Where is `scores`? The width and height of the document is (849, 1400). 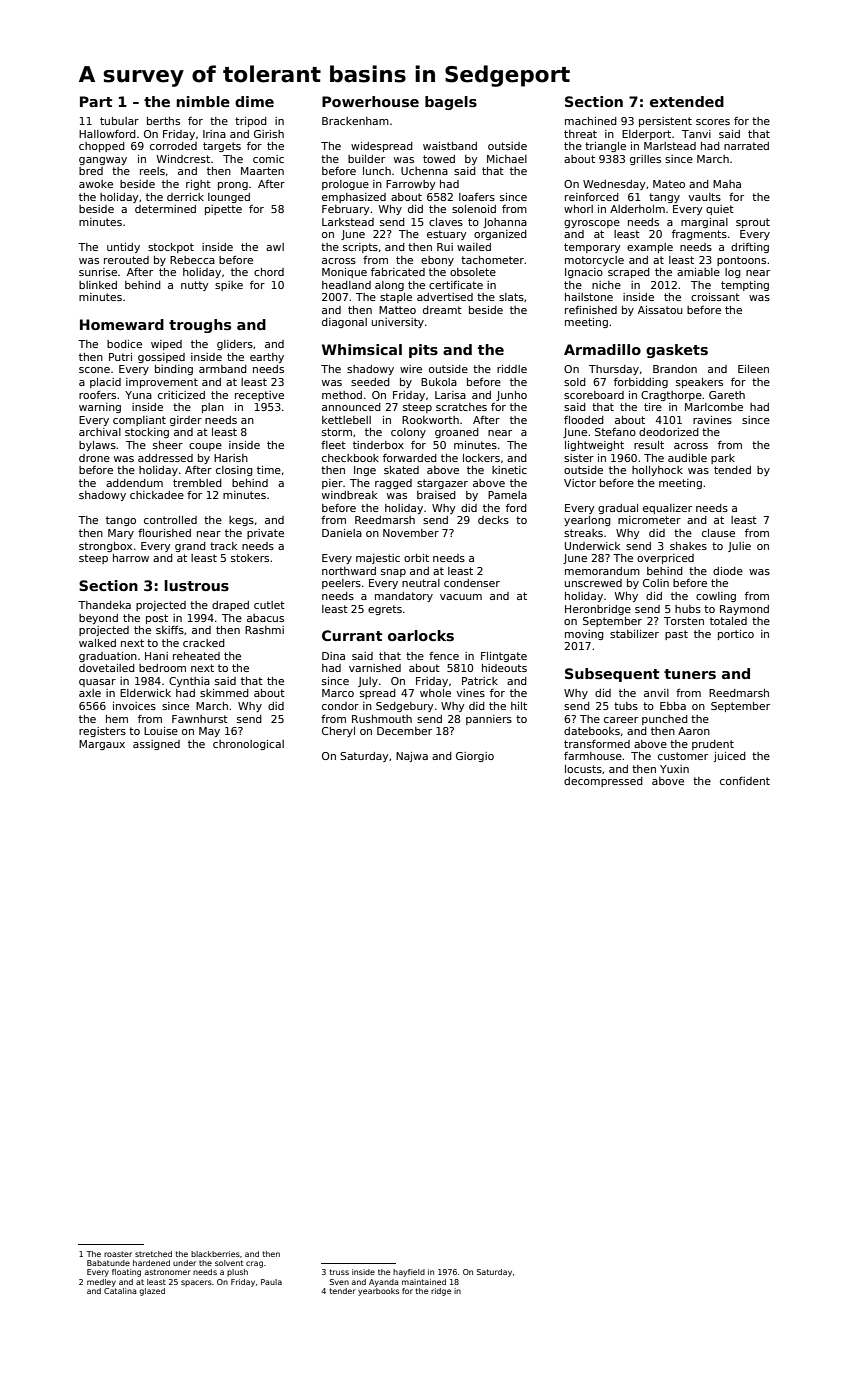 scores is located at coordinates (713, 122).
